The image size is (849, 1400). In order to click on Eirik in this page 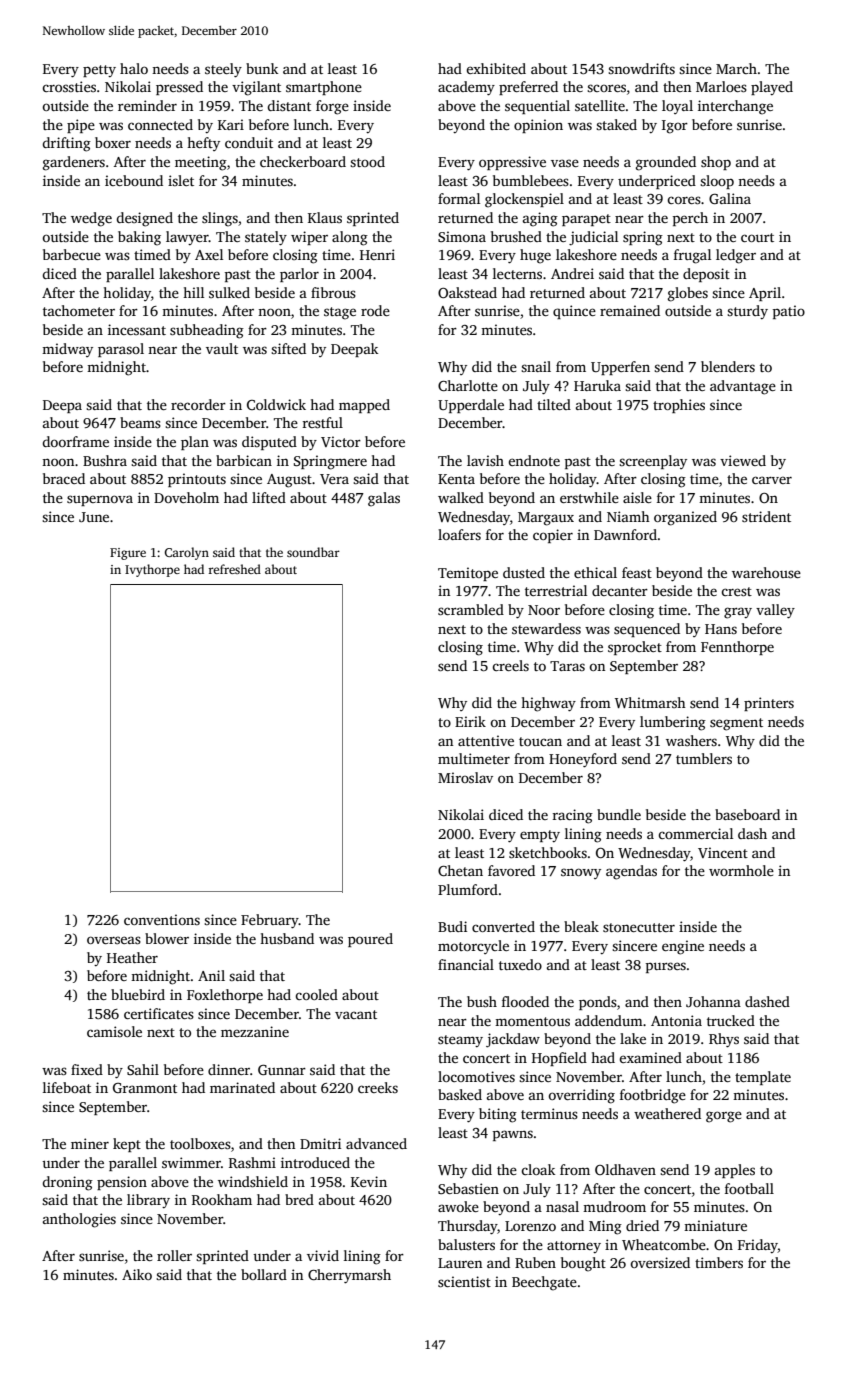, I will do `click(470, 721)`.
